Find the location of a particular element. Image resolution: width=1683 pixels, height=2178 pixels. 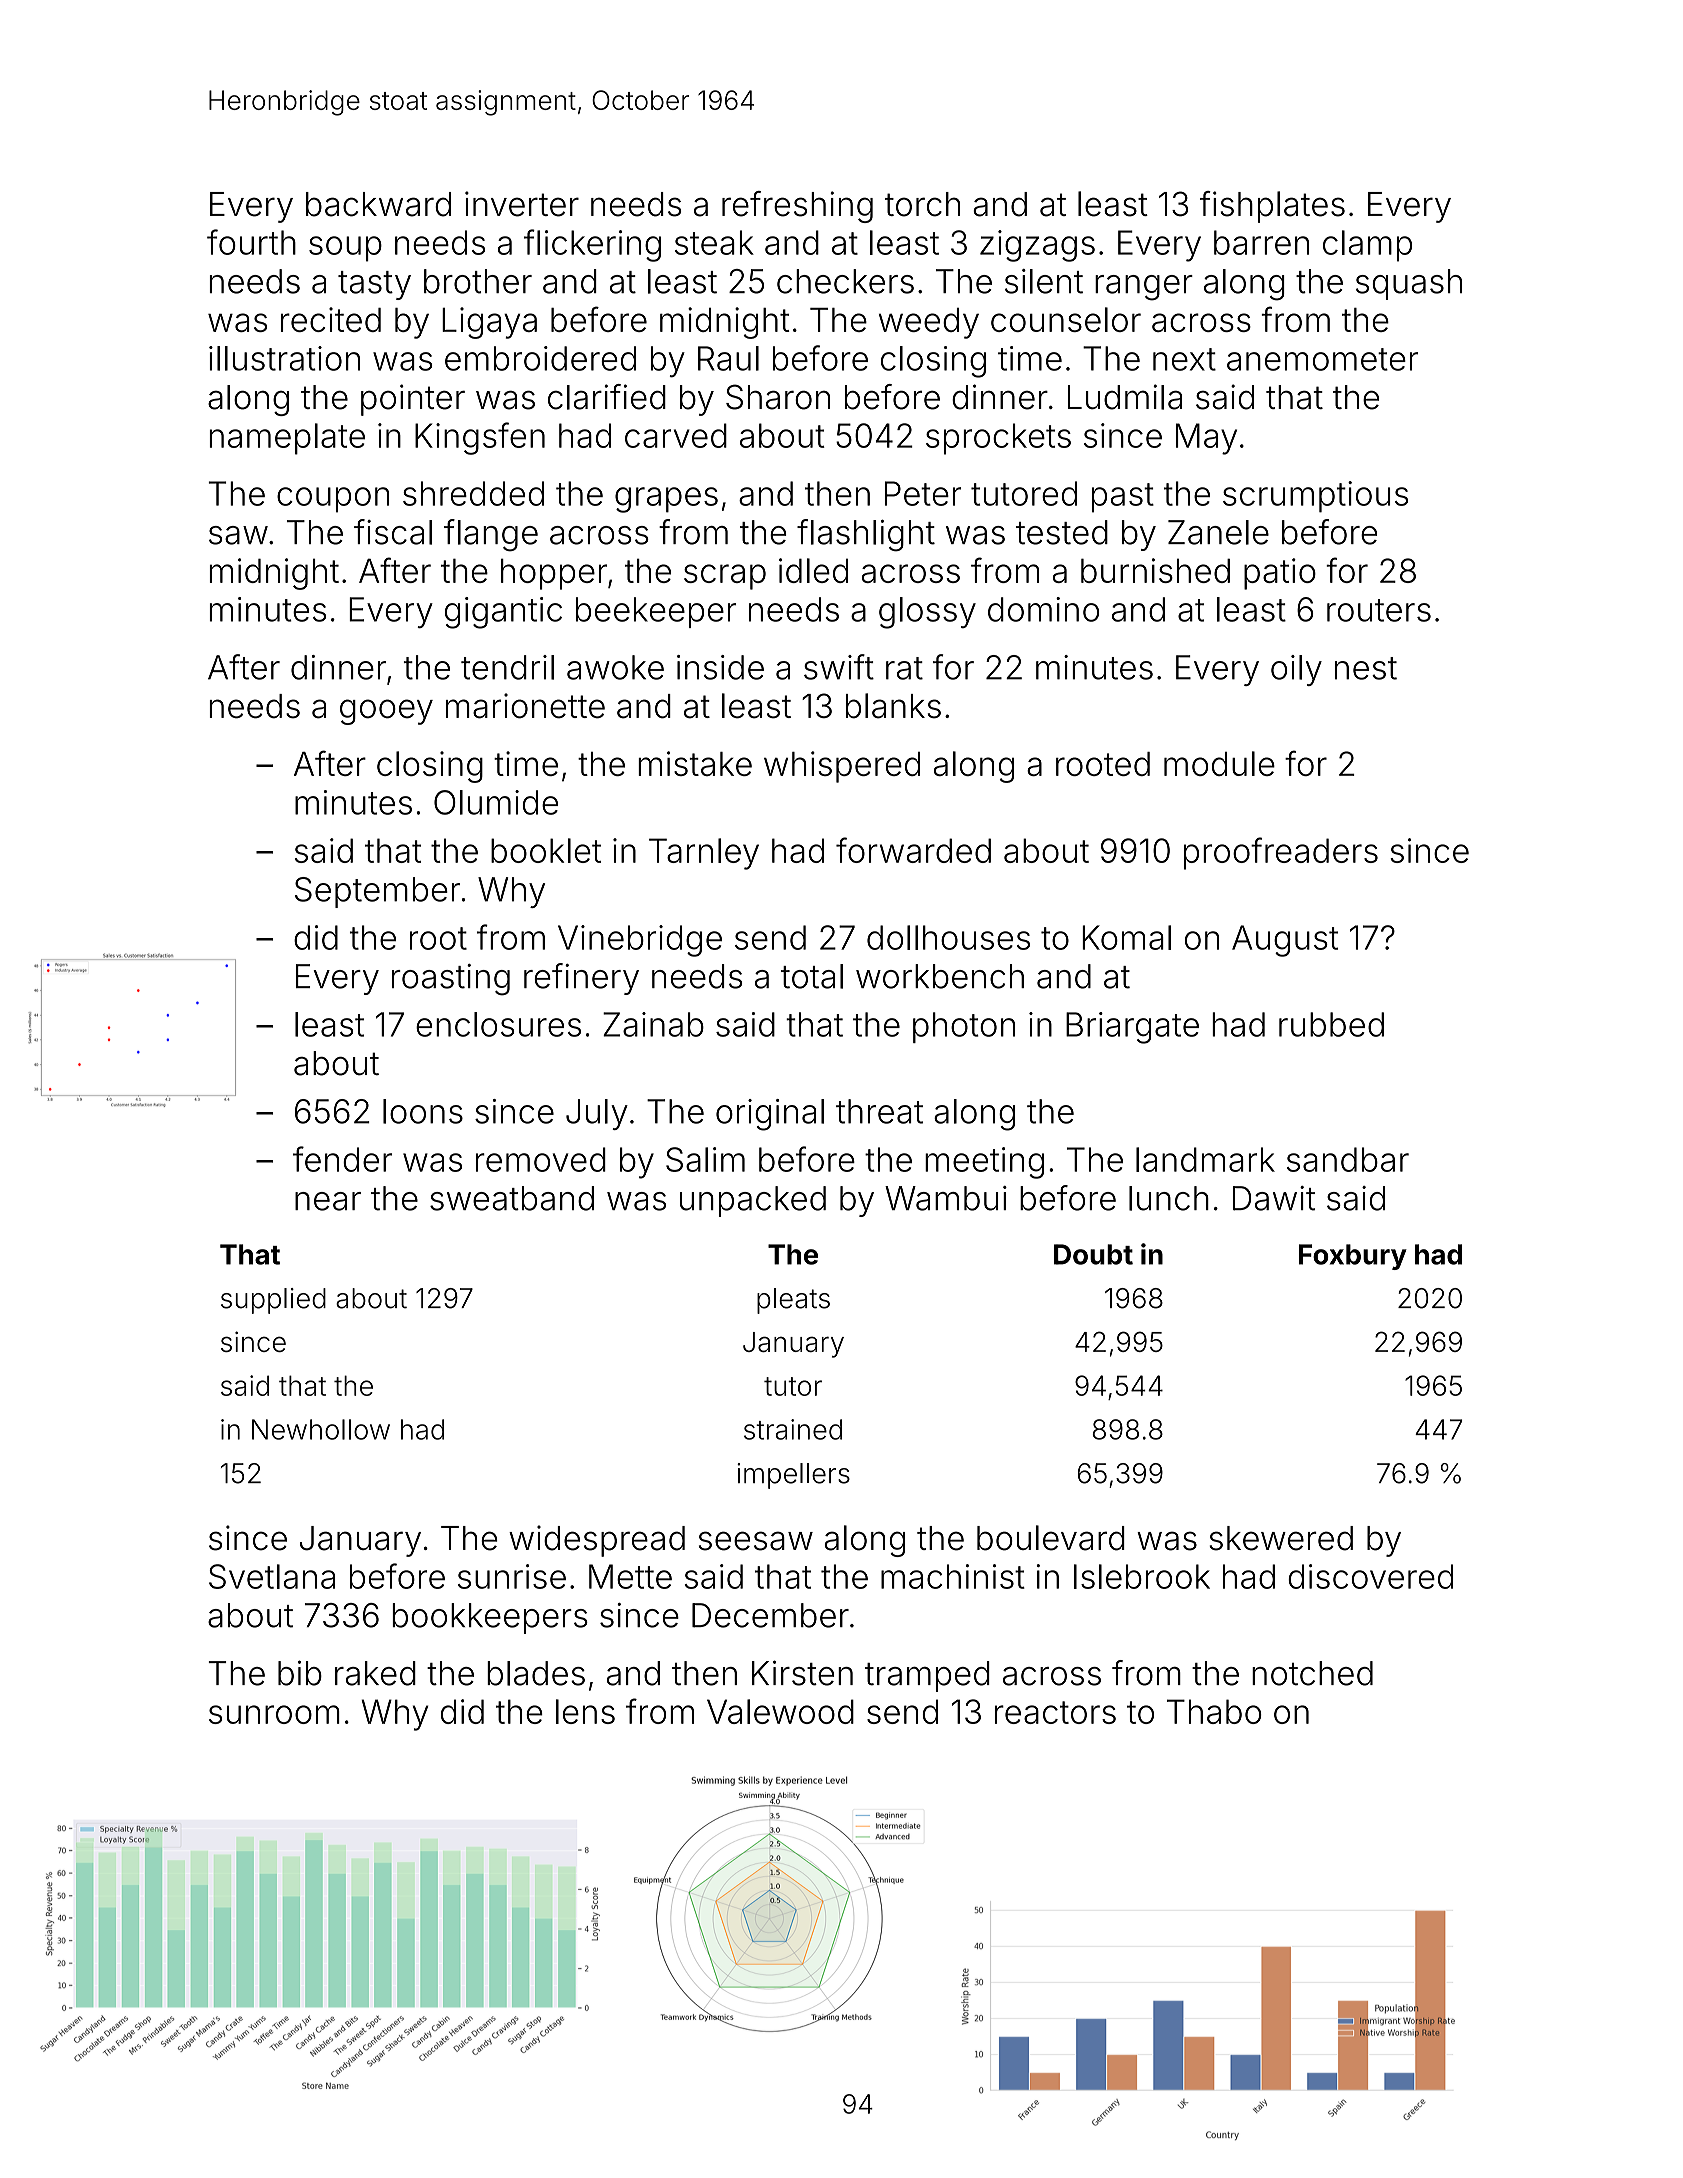

zigzags is located at coordinates (1037, 246).
